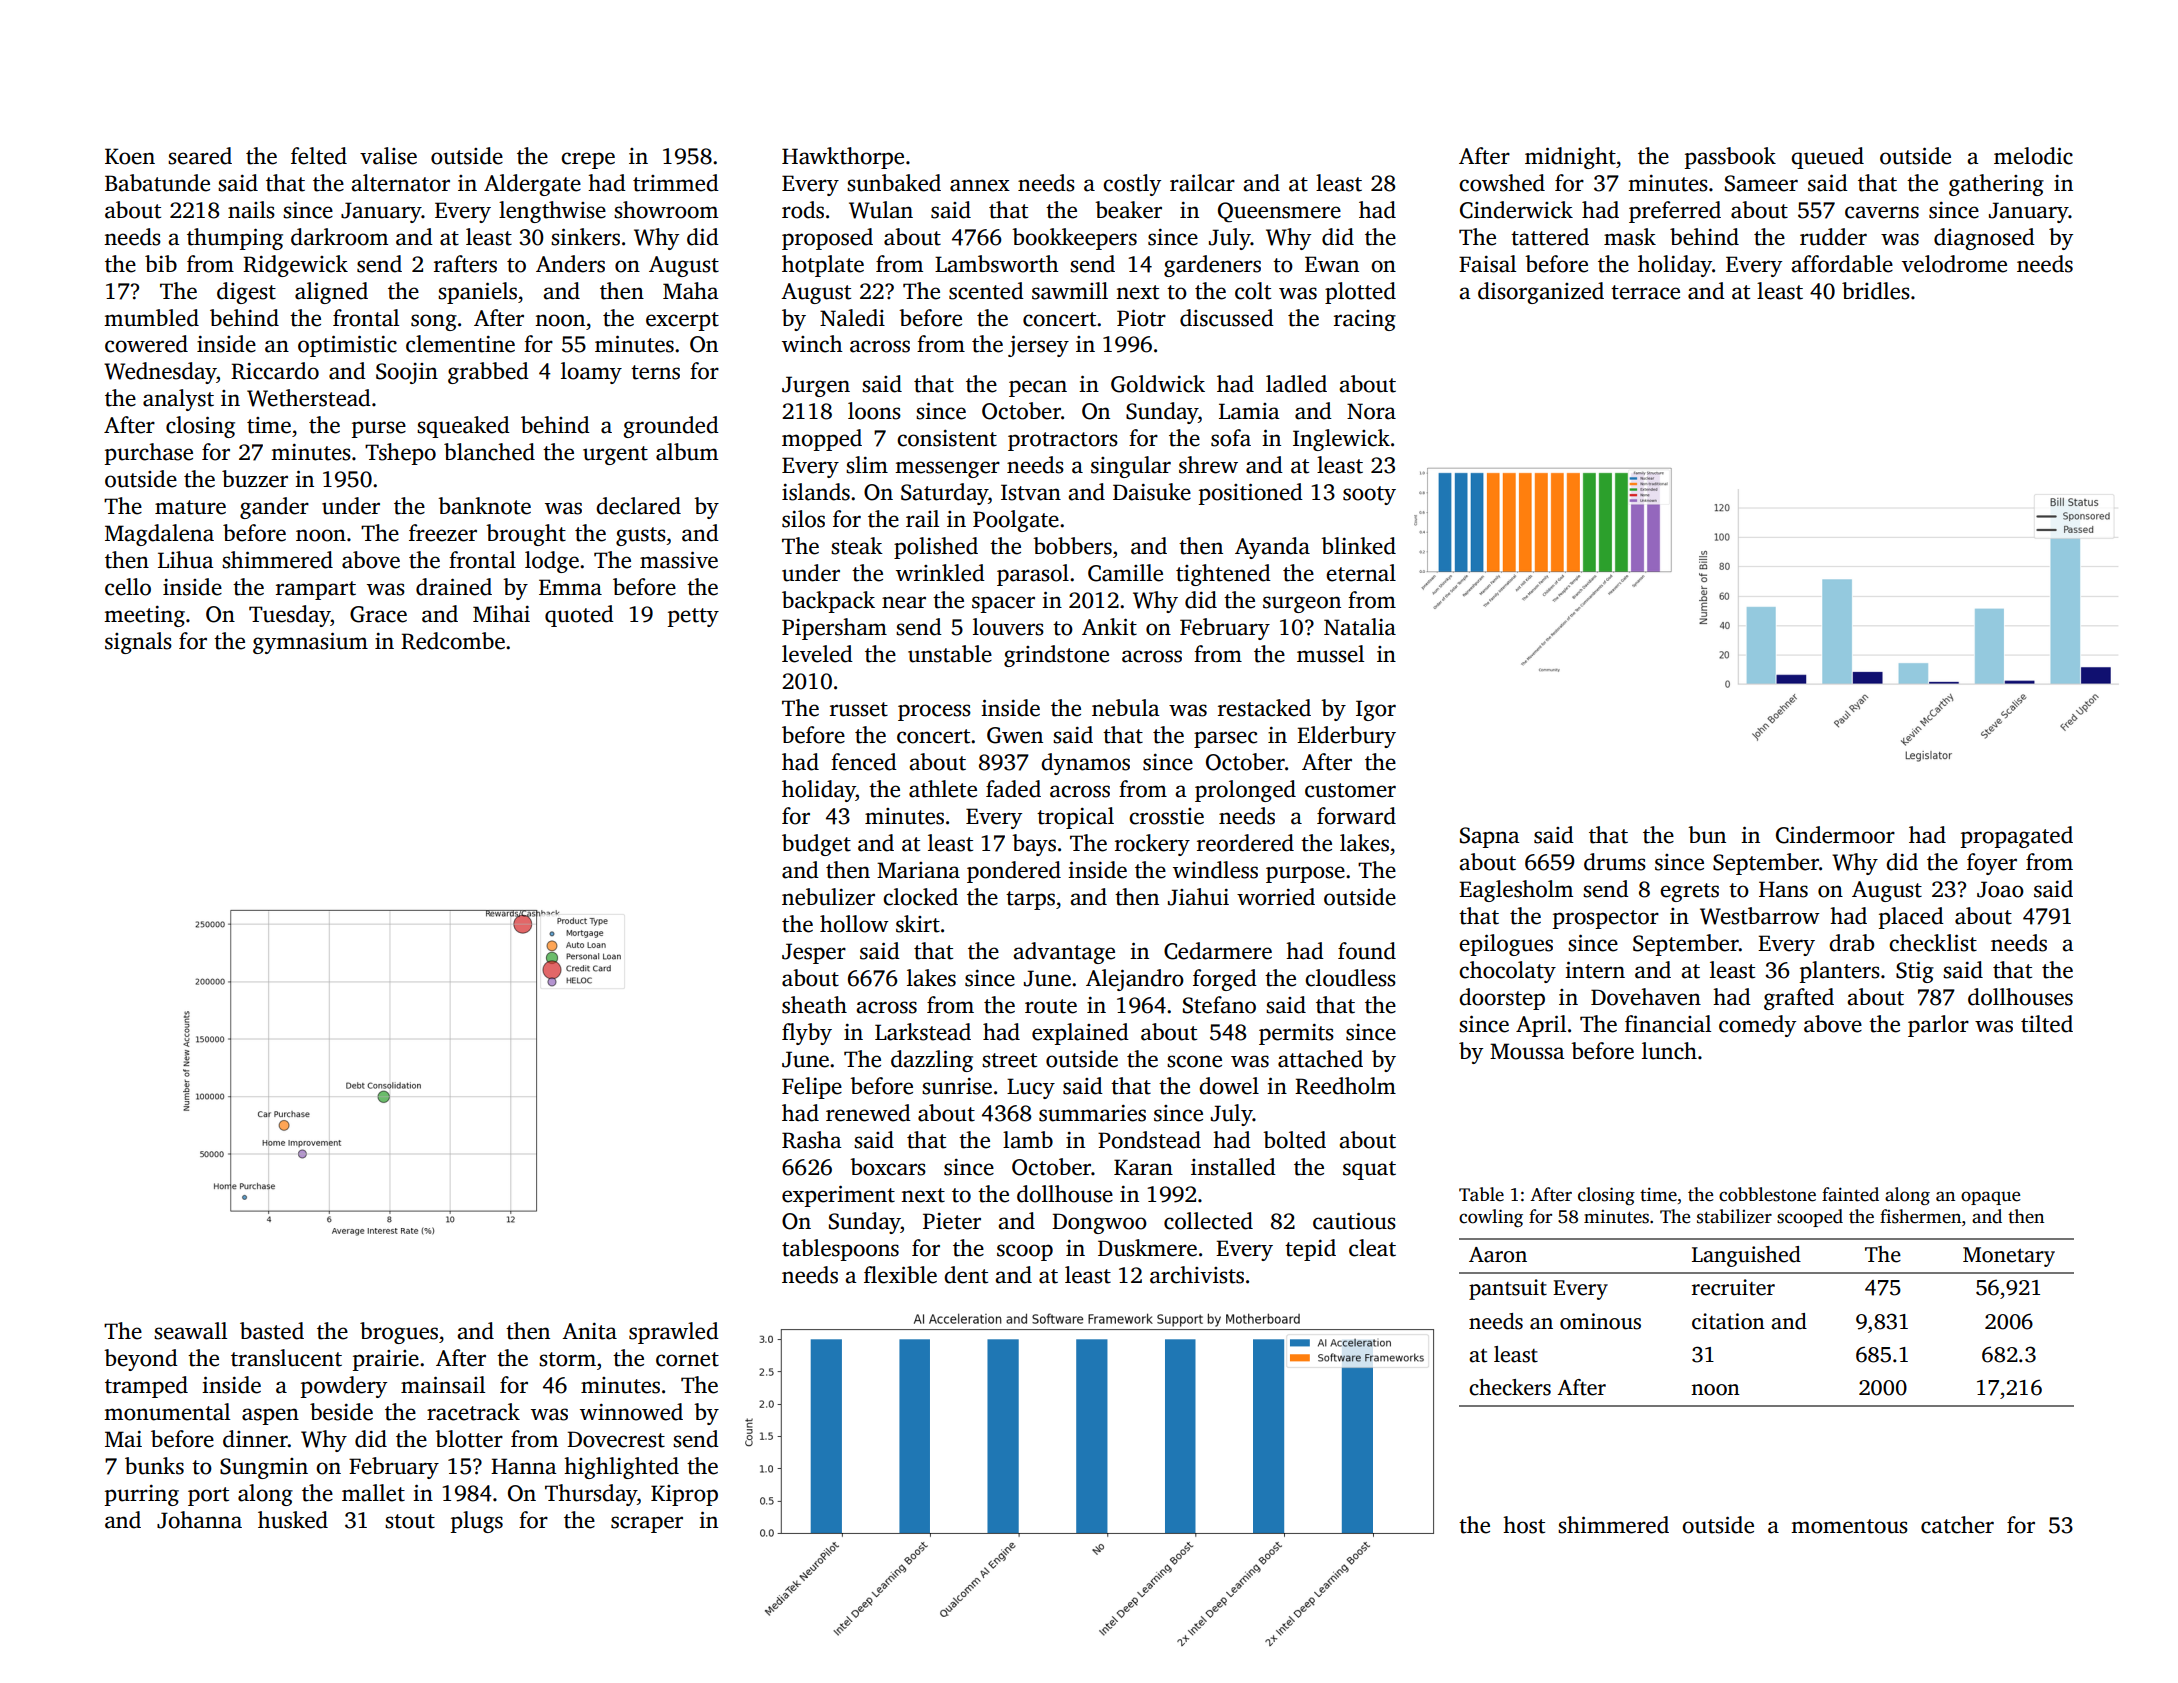  Describe the element at coordinates (1376, 710) in the document. I see `Igor` at that location.
